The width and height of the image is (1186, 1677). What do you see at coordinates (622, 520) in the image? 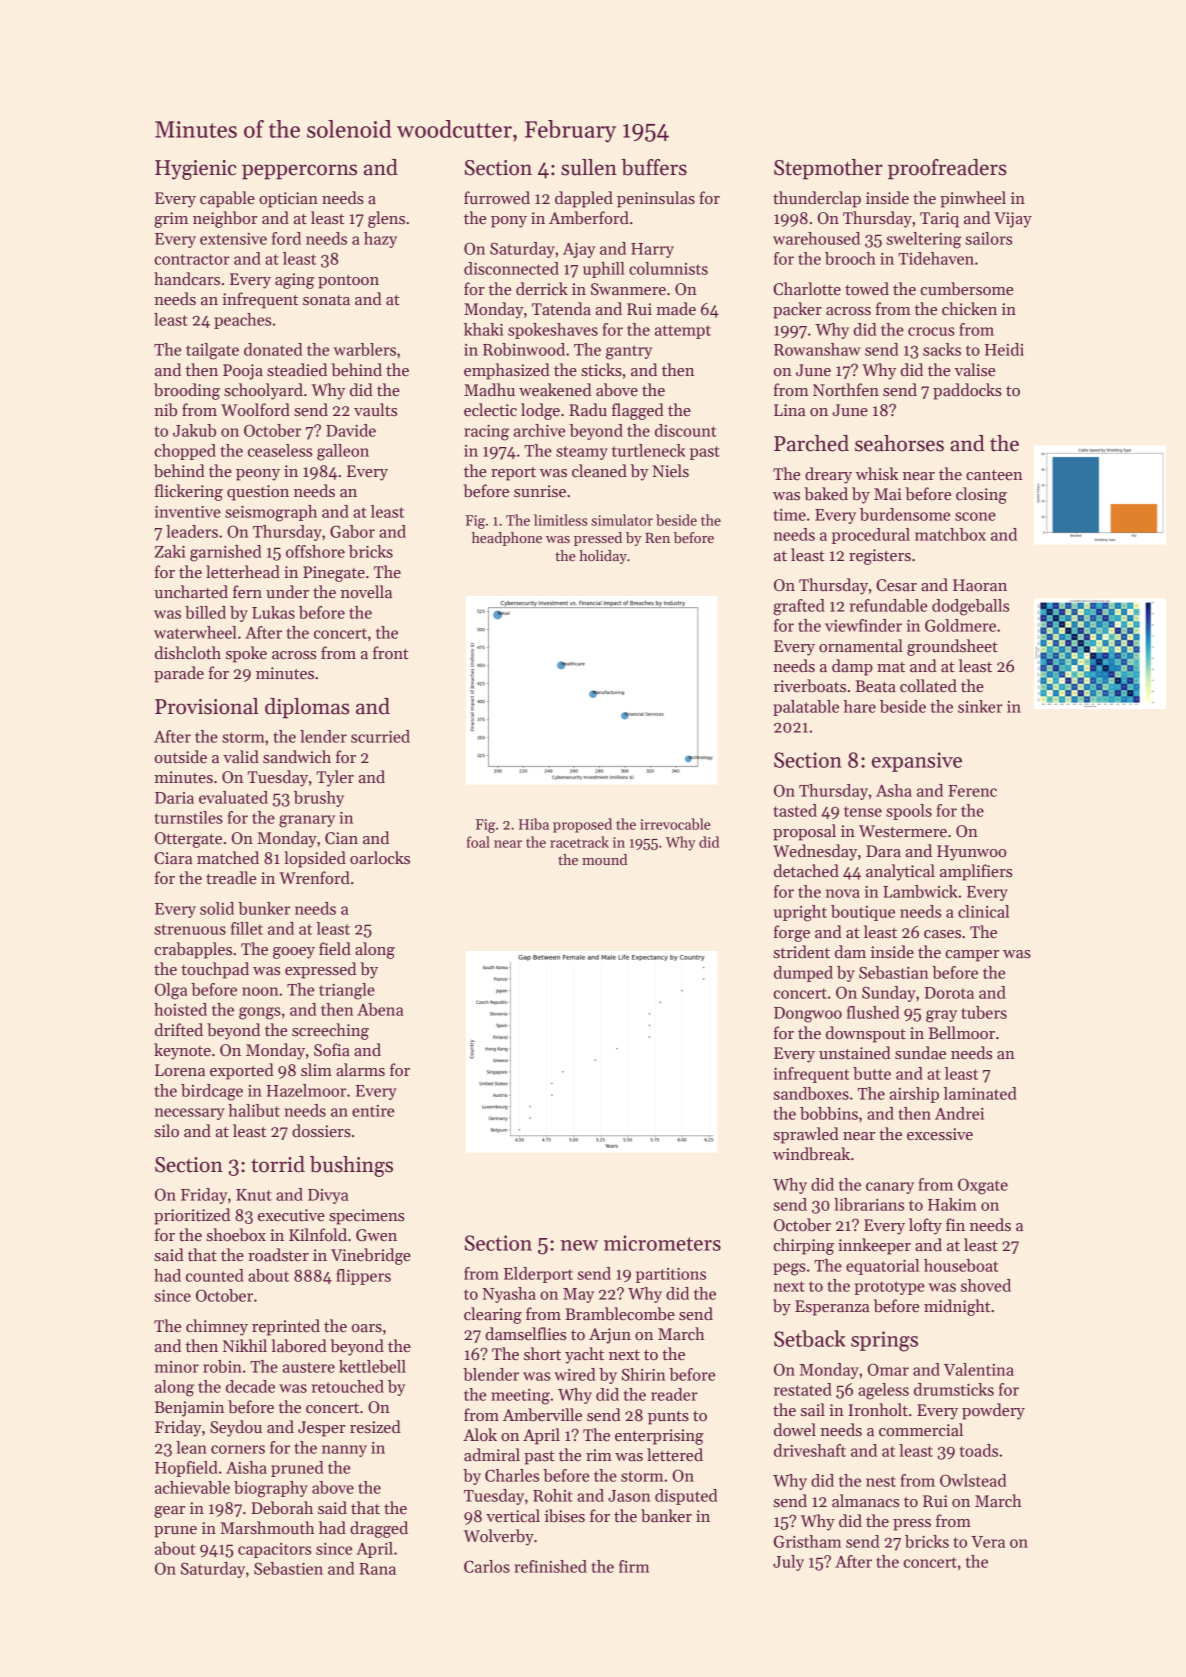
I see `simulator` at bounding box center [622, 520].
